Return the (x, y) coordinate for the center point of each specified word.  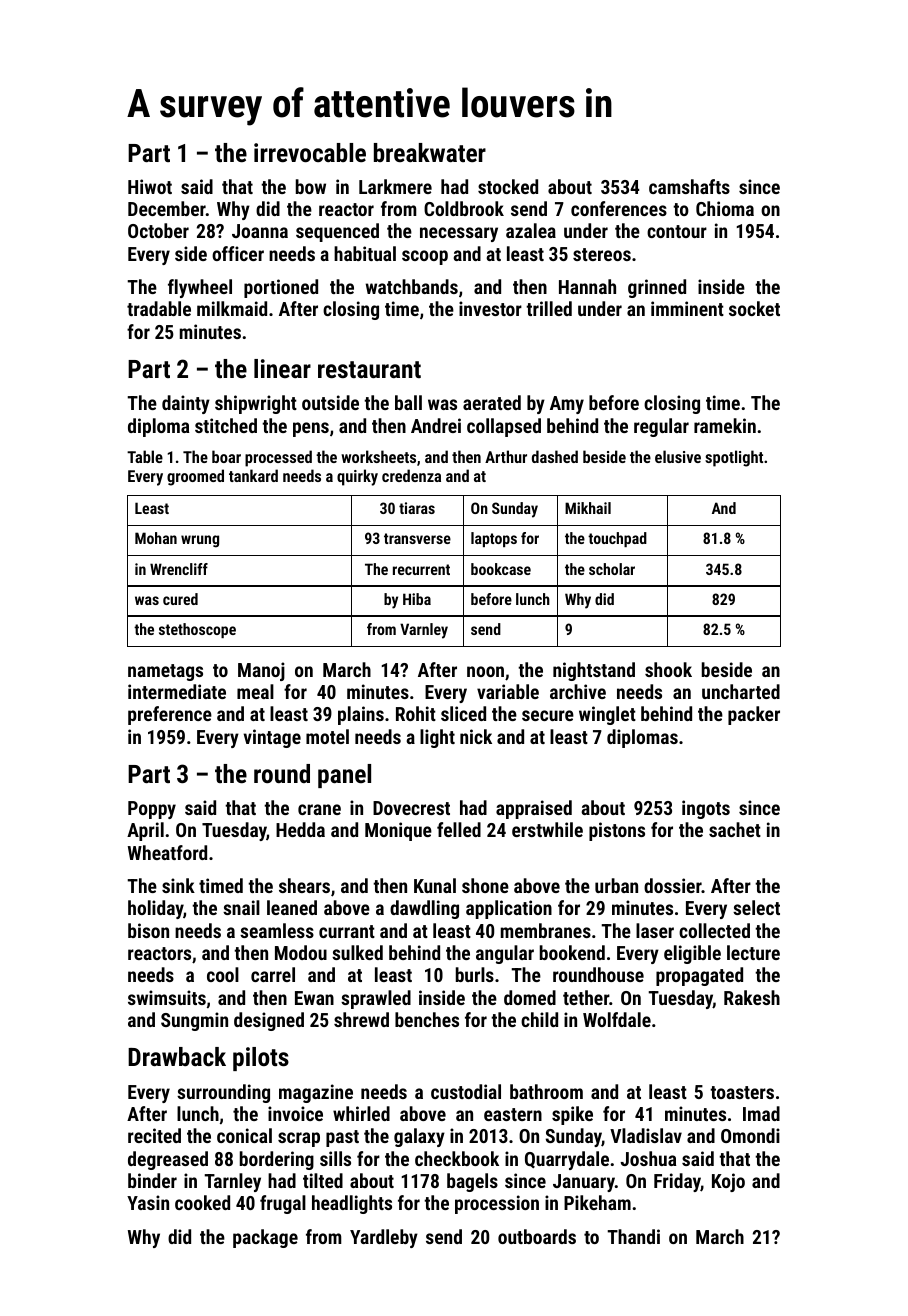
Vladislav (646, 1135)
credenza (411, 475)
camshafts (689, 186)
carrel (273, 974)
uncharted (741, 691)
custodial (466, 1091)
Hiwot (150, 186)
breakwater (430, 152)
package (265, 1238)
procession (497, 1204)
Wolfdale (617, 1019)
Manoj (261, 671)
